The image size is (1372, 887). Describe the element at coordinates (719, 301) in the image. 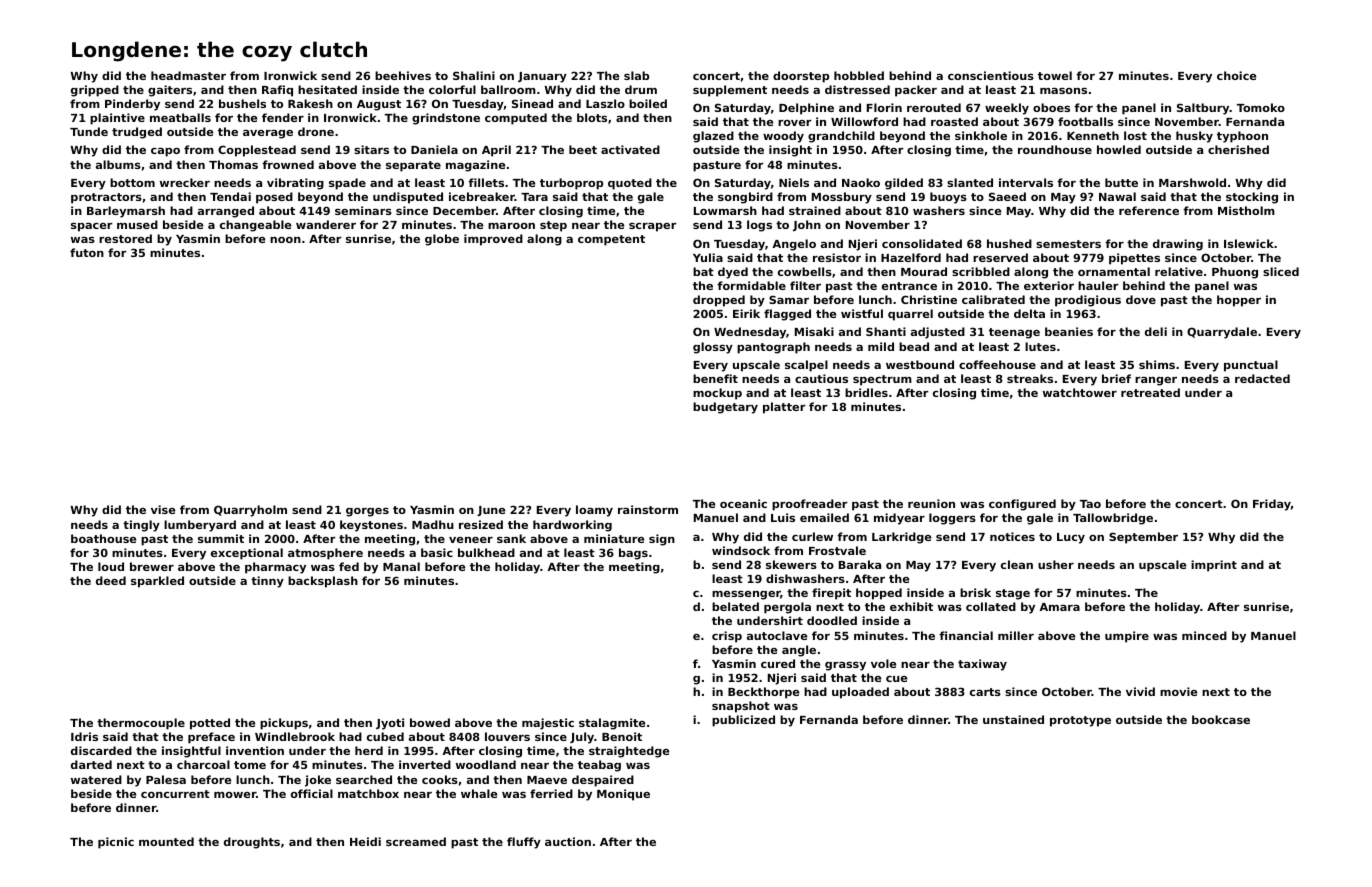

I see `dropped` at that location.
